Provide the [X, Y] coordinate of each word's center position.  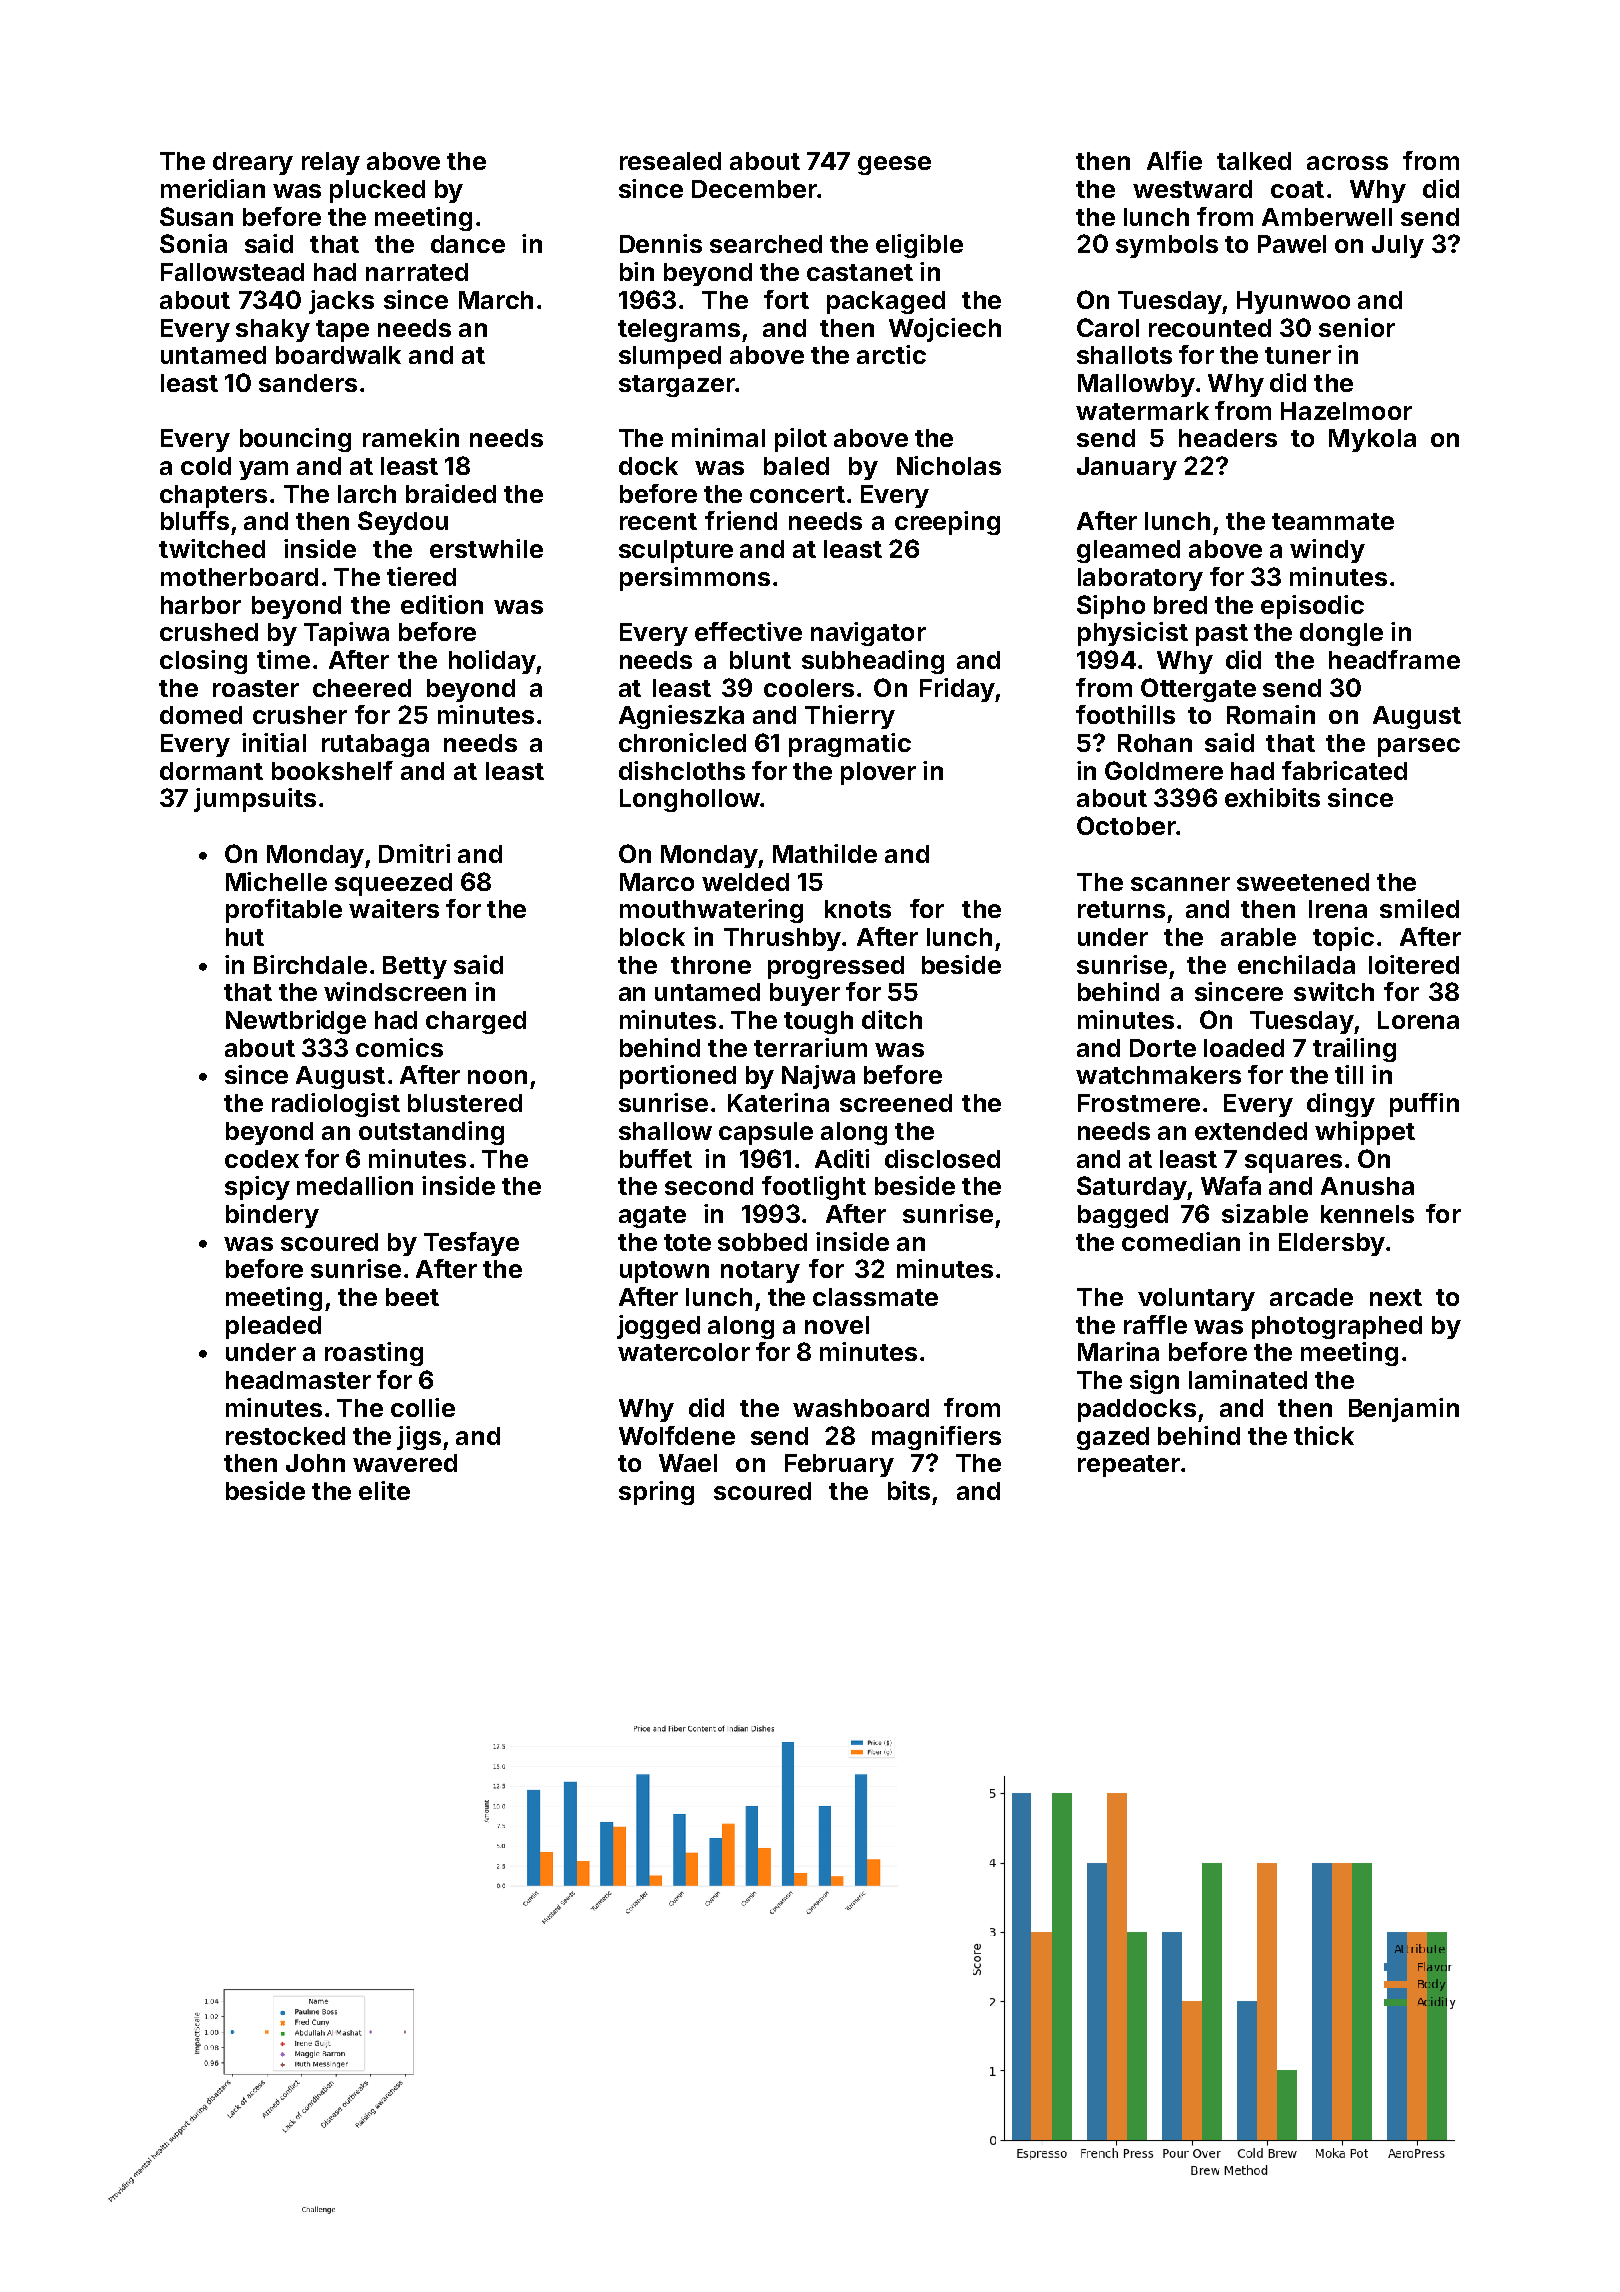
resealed [670, 161]
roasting [374, 1354]
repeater [1129, 1466]
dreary [253, 163]
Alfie [1174, 160]
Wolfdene [677, 1435]
